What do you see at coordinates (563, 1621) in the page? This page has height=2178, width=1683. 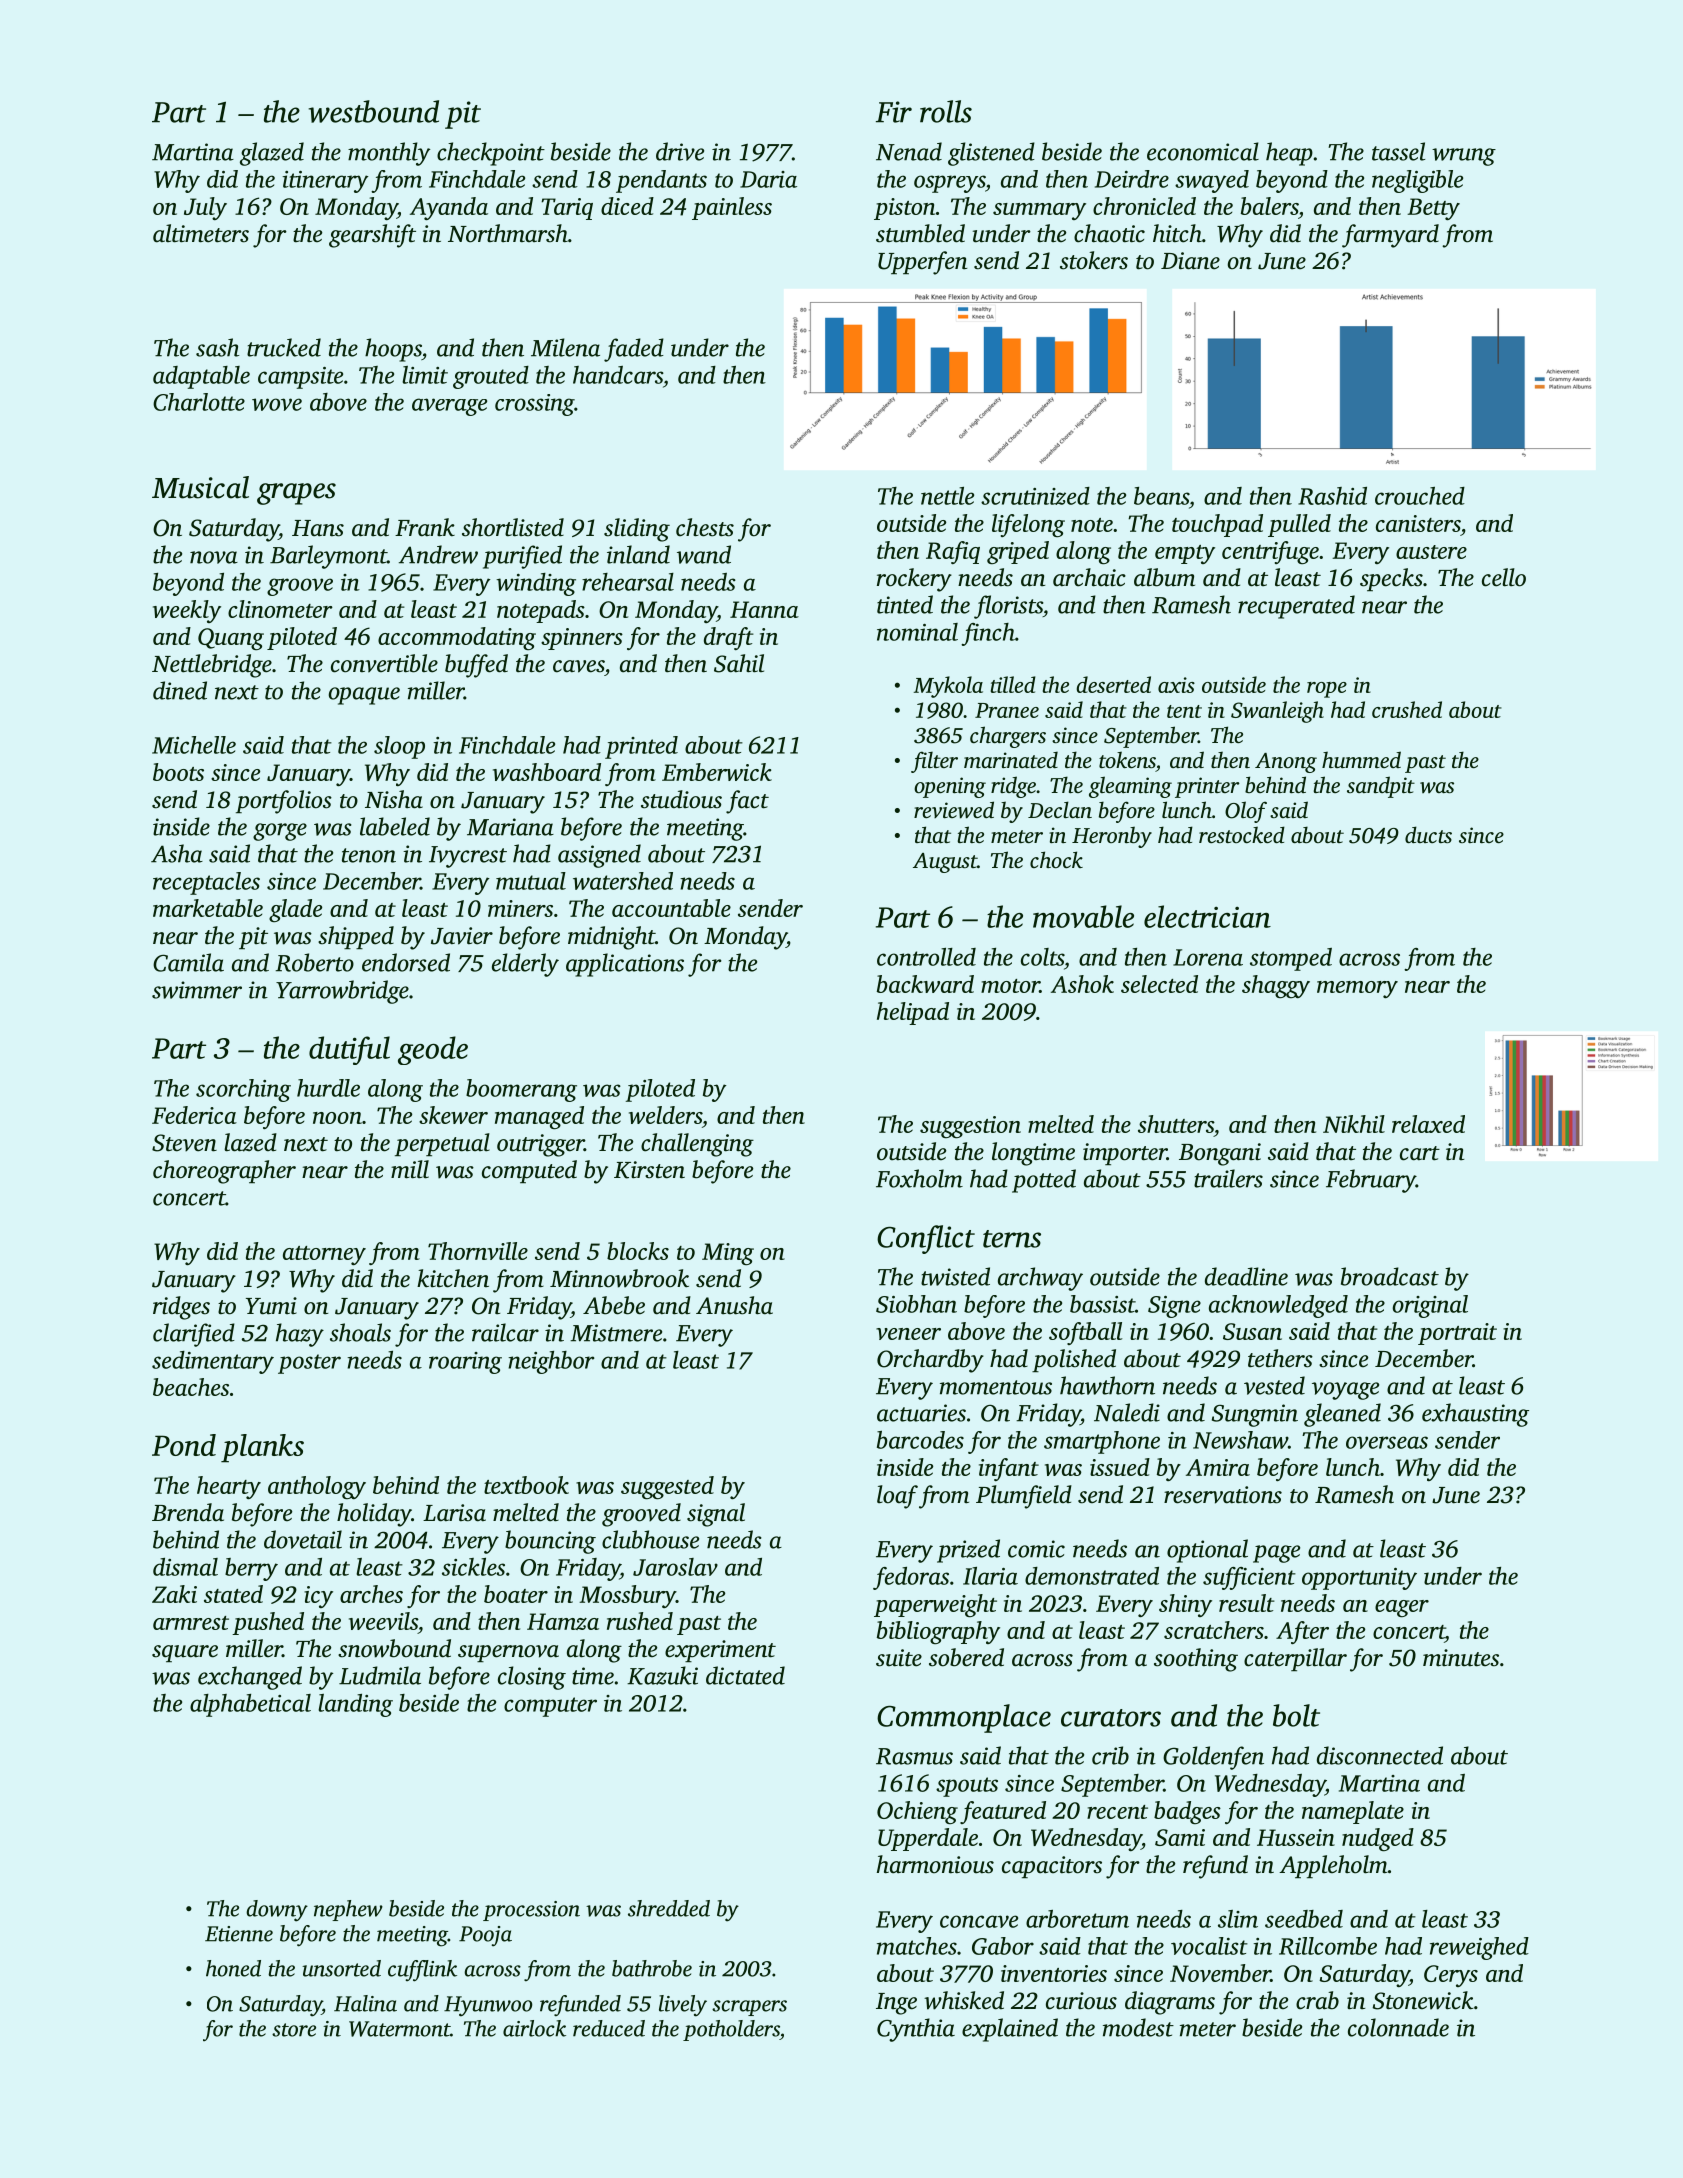 I see `Hamza` at bounding box center [563, 1621].
